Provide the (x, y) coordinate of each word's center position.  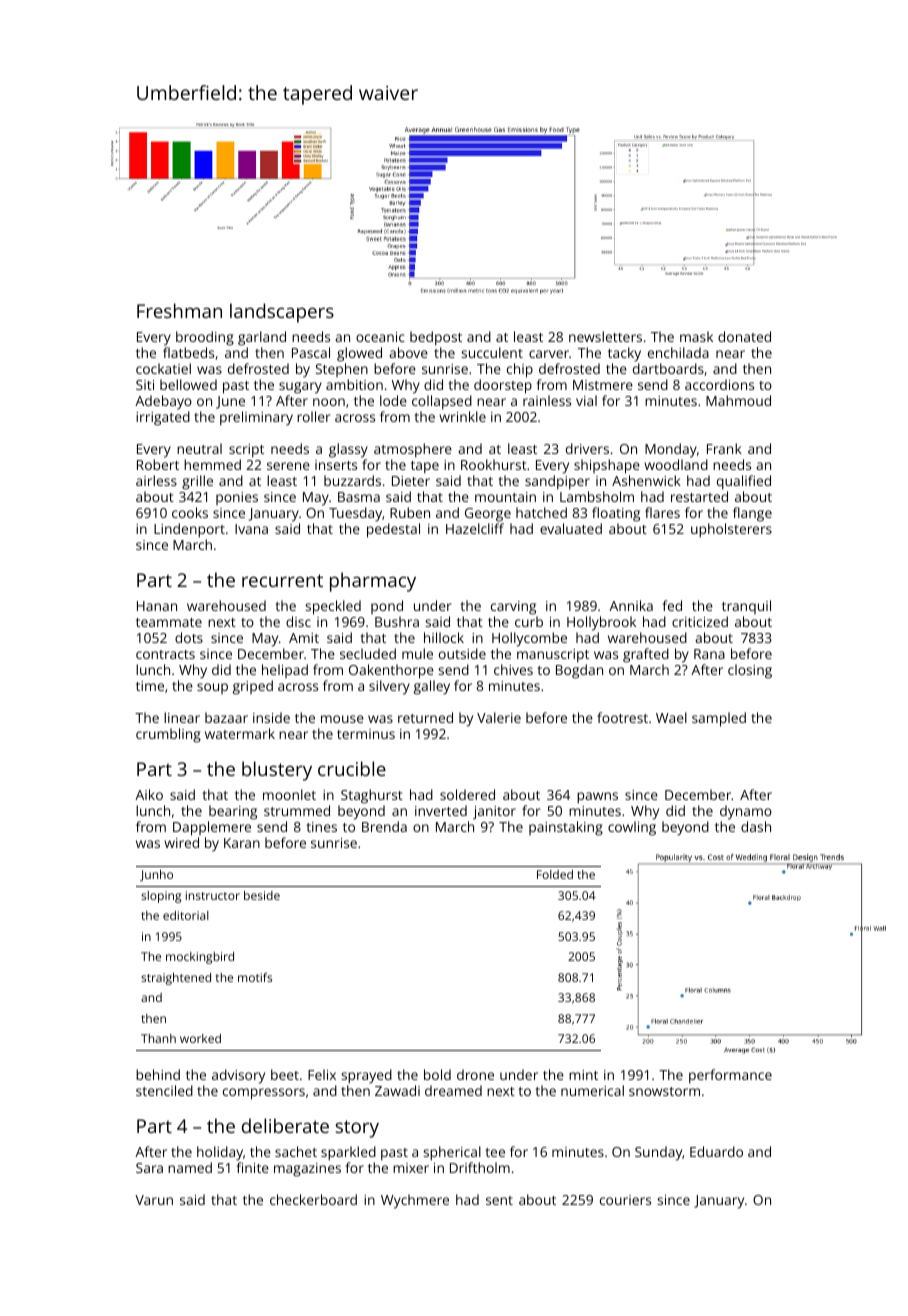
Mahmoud (738, 400)
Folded (555, 874)
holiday (220, 1153)
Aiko (149, 794)
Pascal (311, 352)
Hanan (157, 606)
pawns (597, 798)
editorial (186, 915)
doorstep (503, 386)
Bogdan (579, 671)
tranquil (746, 607)
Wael (671, 717)
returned (425, 717)
